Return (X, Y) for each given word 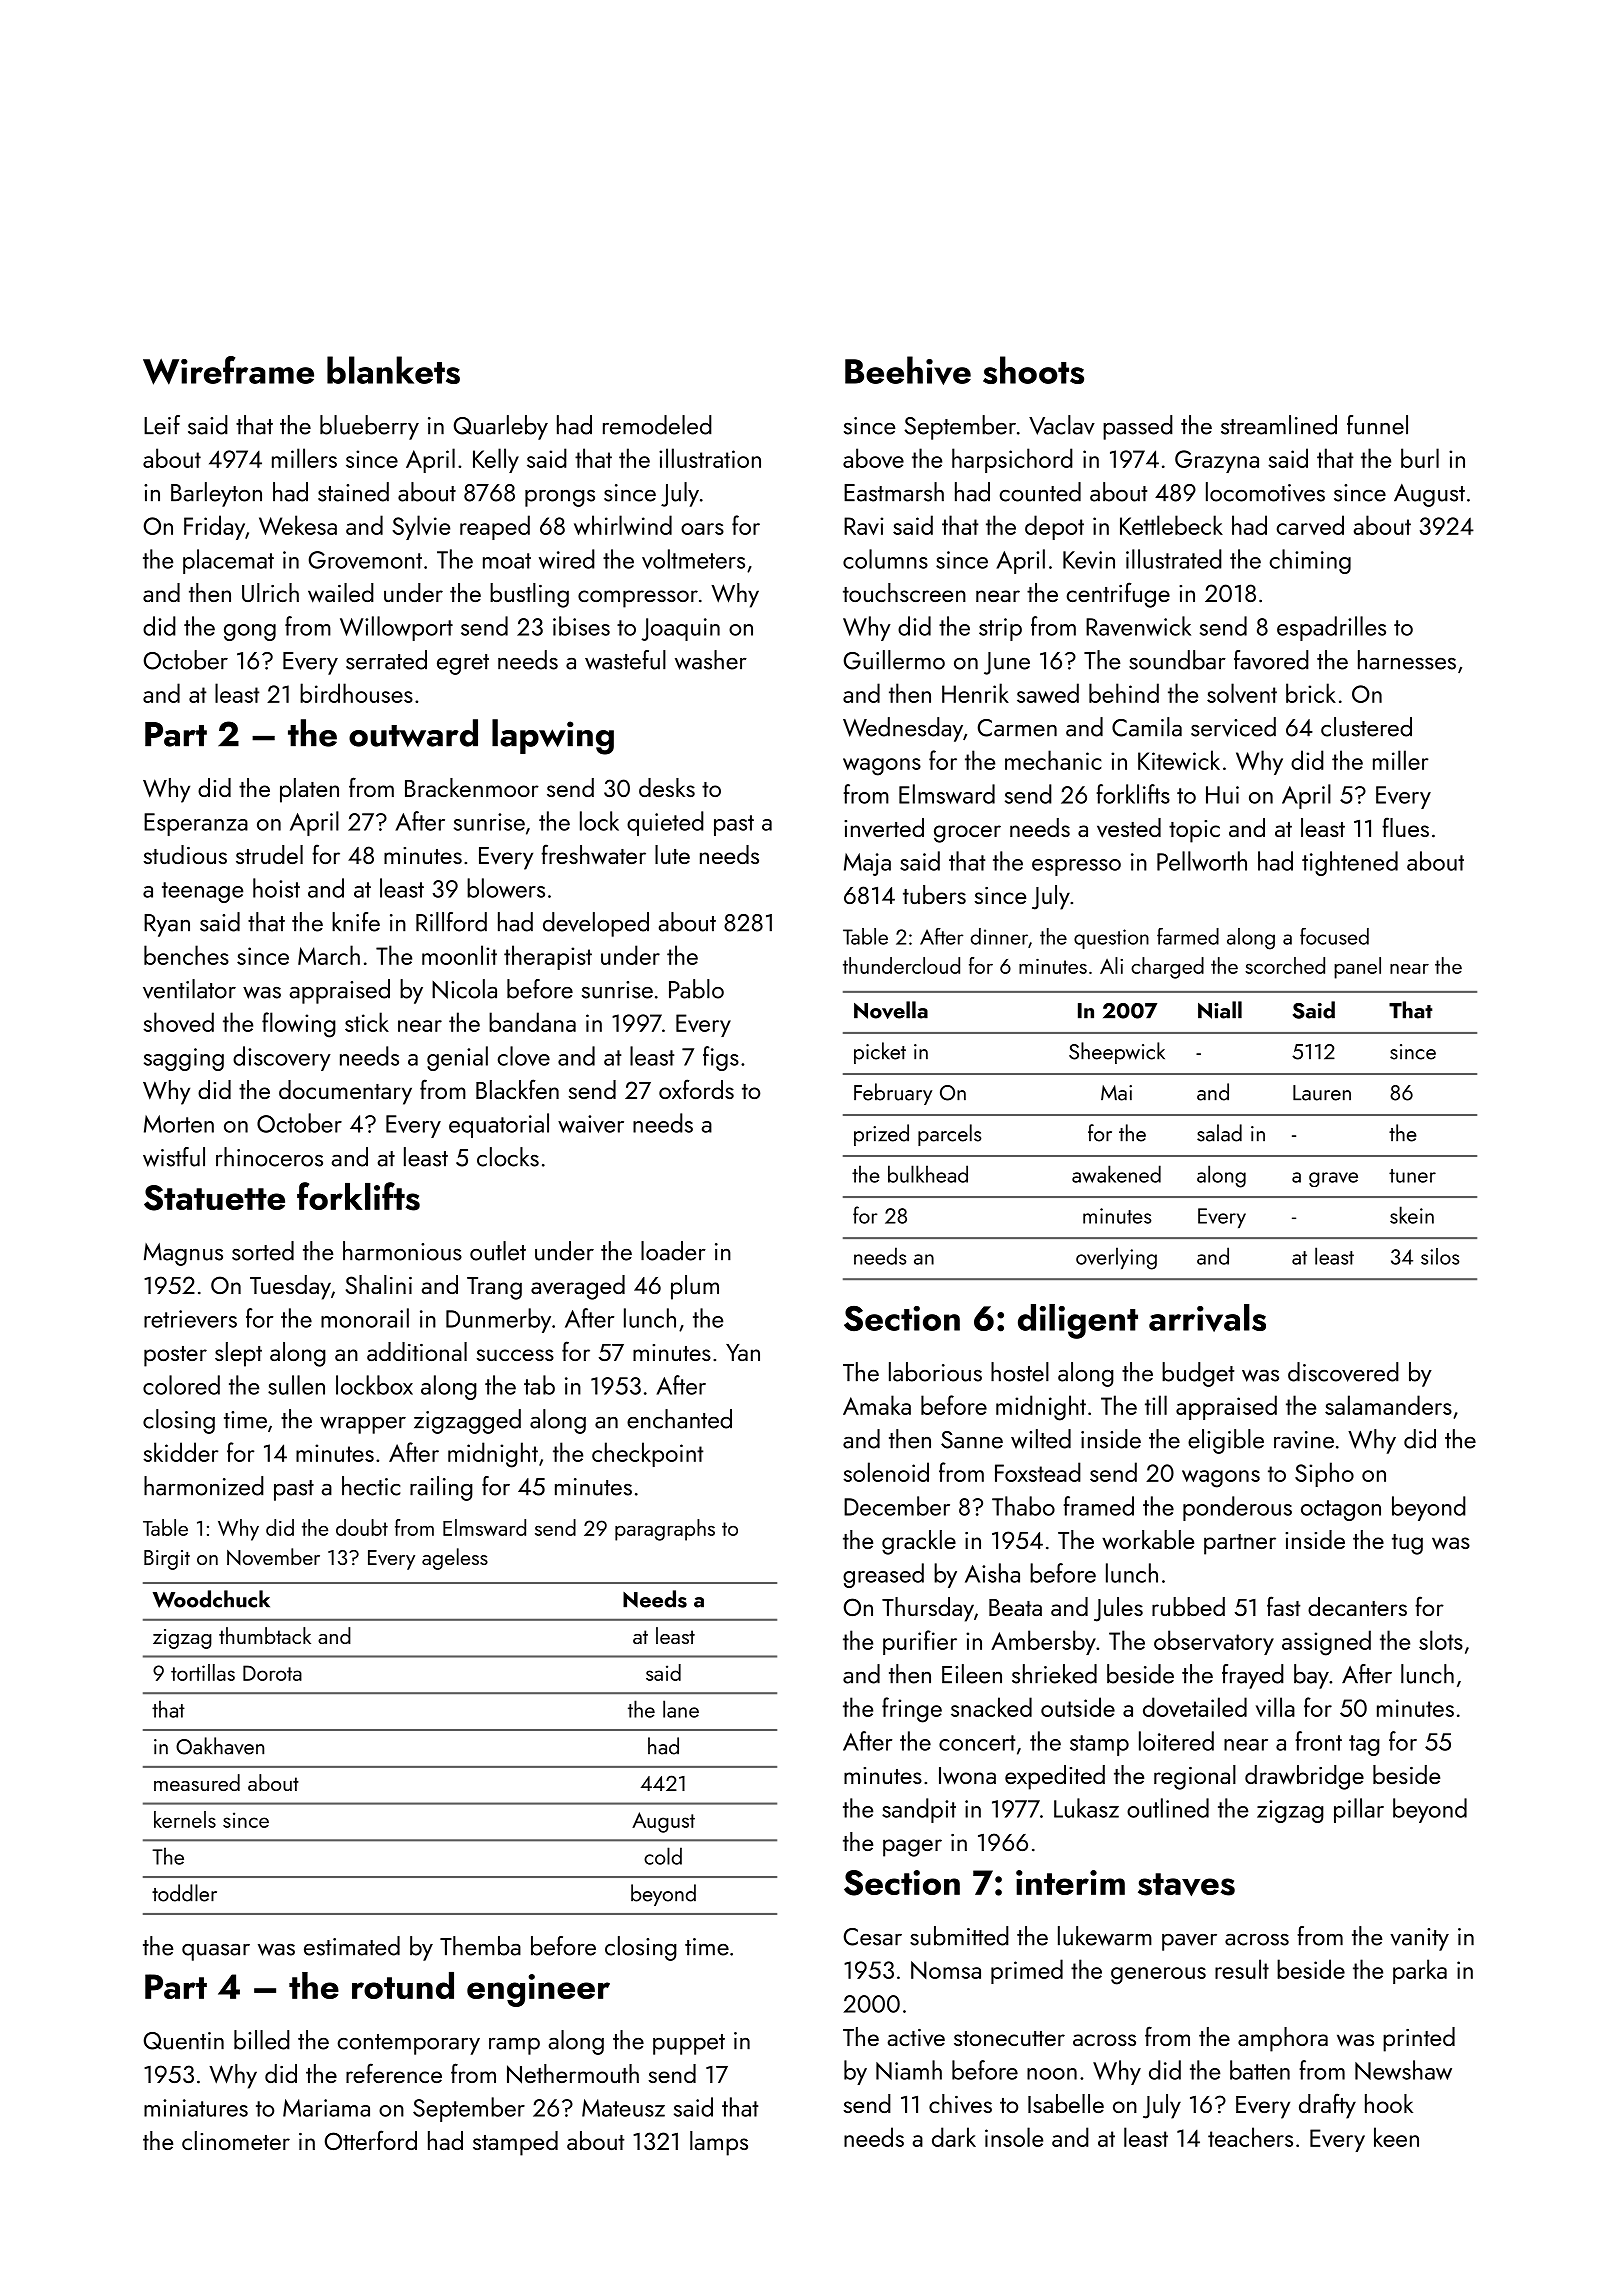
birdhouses (356, 693)
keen (1396, 2137)
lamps (719, 2143)
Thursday (928, 1609)
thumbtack (265, 1635)
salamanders (1388, 1405)
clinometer (236, 2140)
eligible (1226, 1441)
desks (667, 787)
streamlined (1279, 425)
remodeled (657, 425)
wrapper (363, 1425)
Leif (162, 425)
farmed (1188, 936)
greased (883, 1575)
